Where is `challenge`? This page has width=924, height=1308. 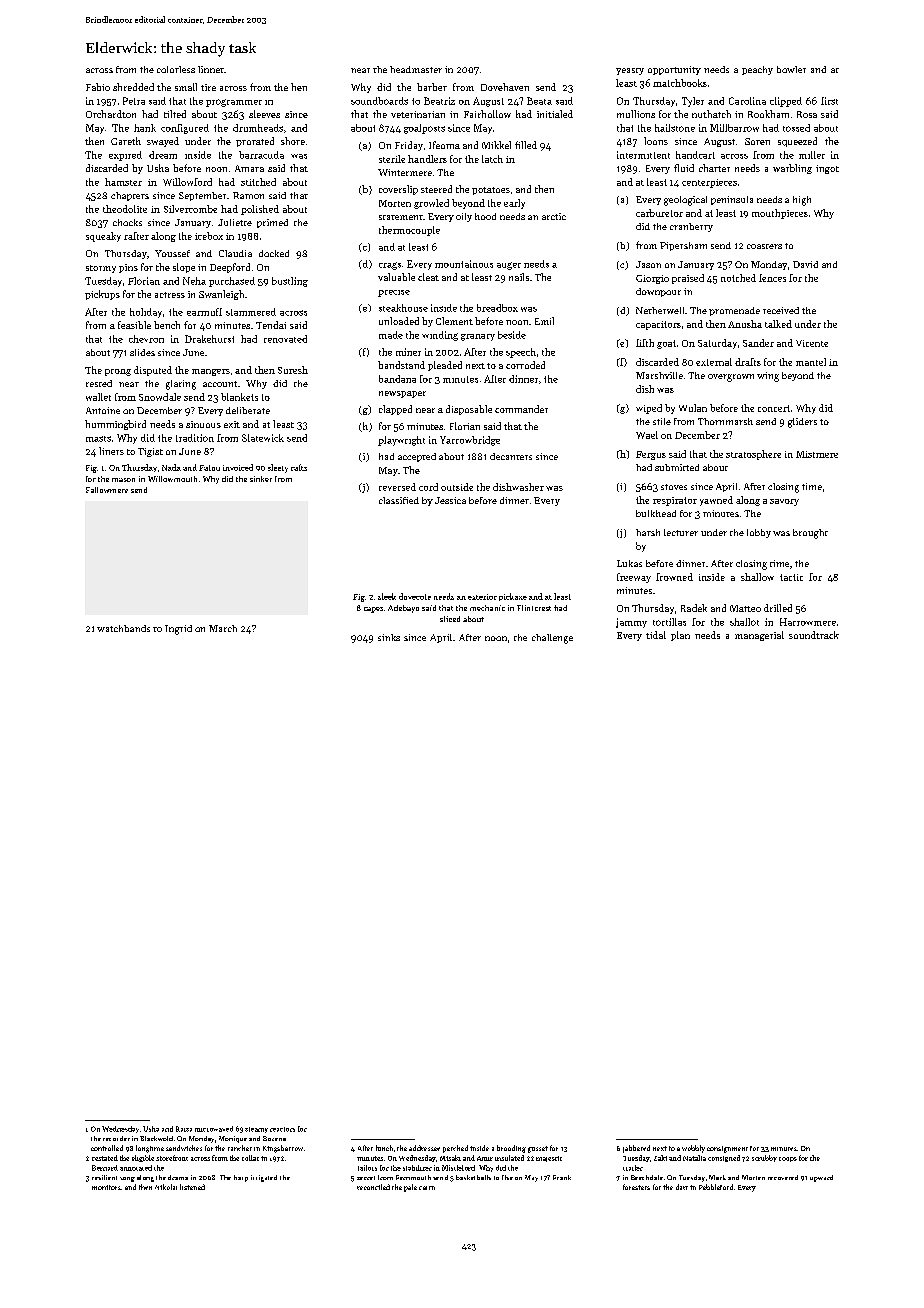
challenge is located at coordinates (552, 639).
